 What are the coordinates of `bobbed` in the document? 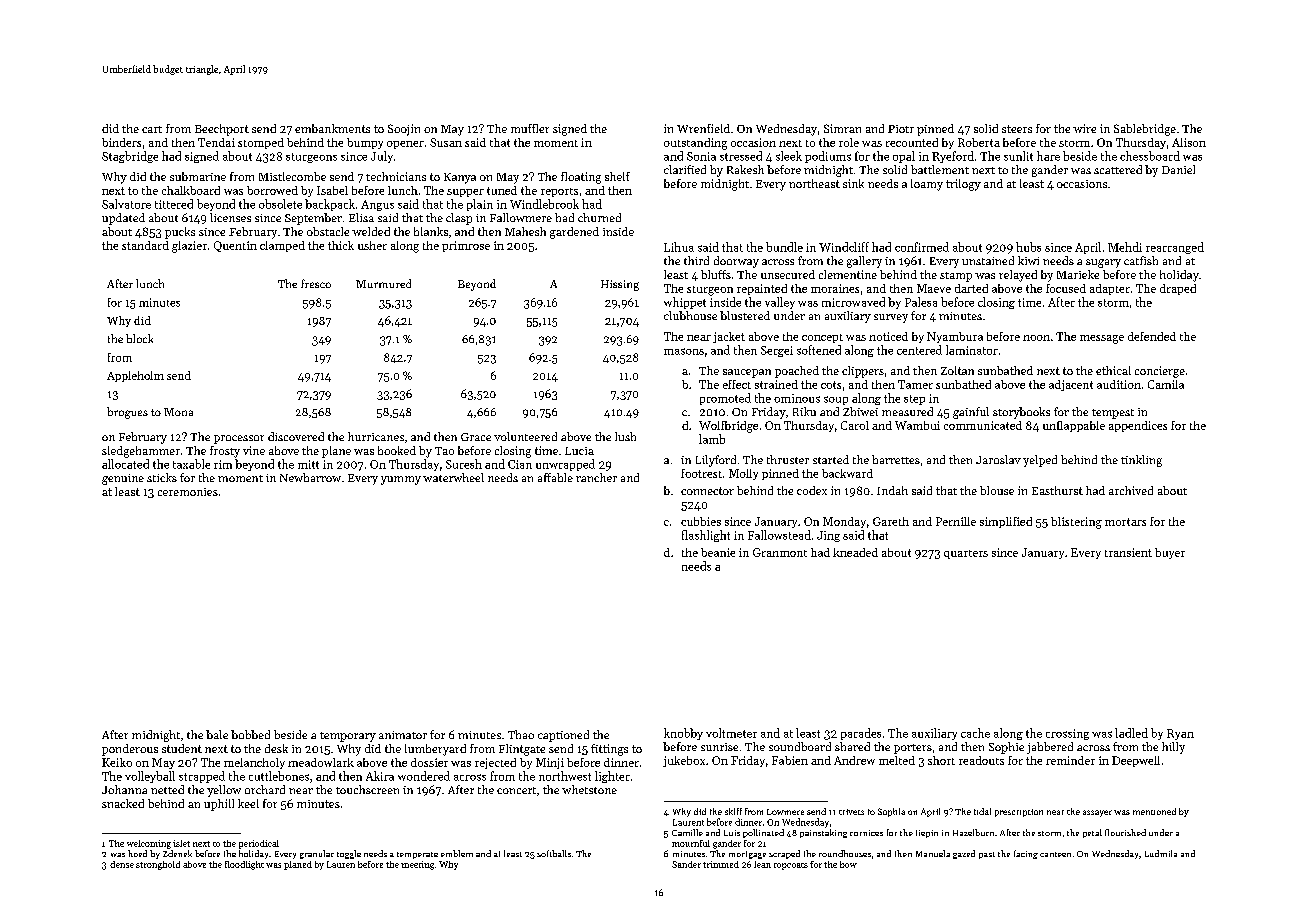 It's located at (250, 734).
